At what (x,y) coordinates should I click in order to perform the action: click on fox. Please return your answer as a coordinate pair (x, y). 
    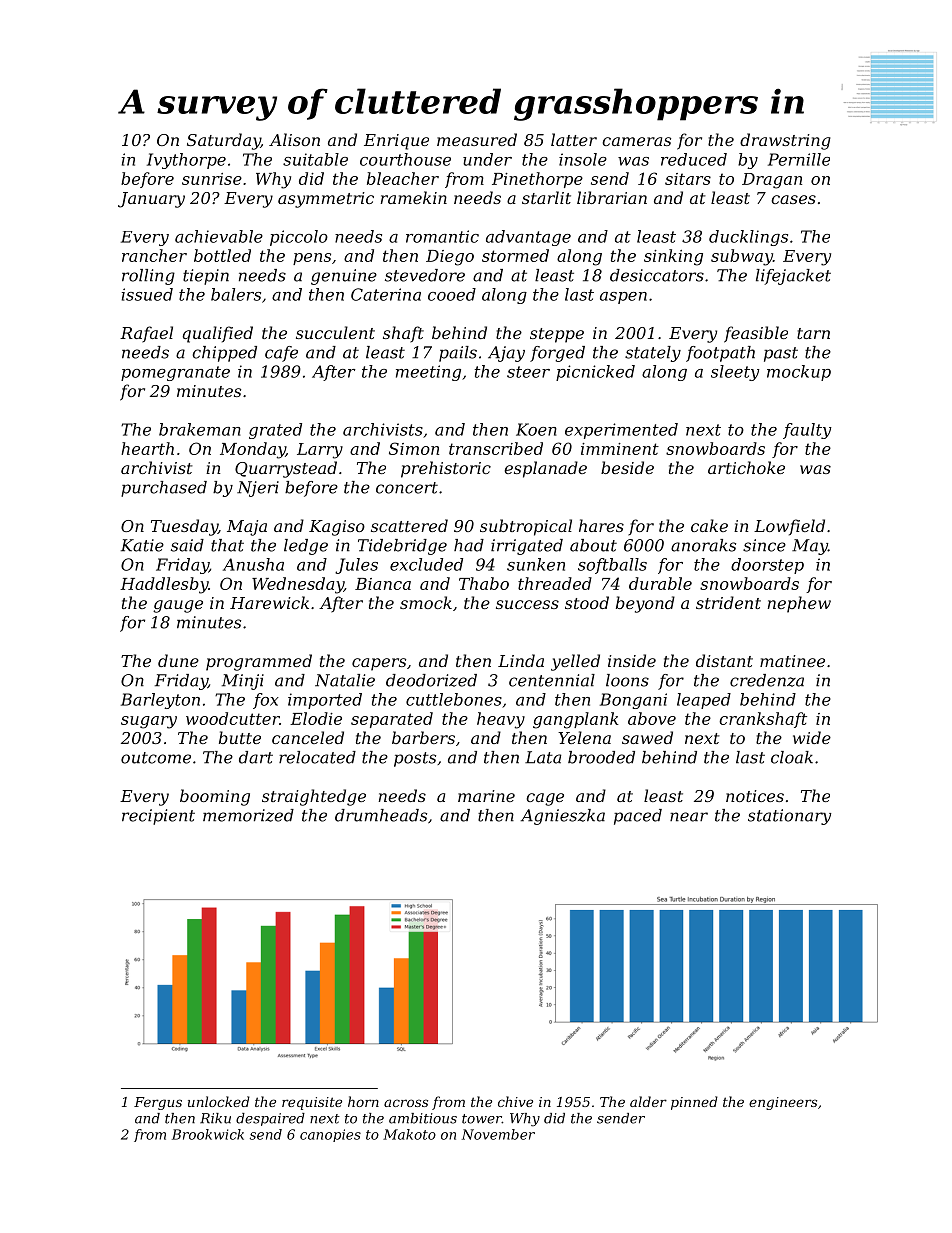
    Looking at the image, I should click on (266, 701).
